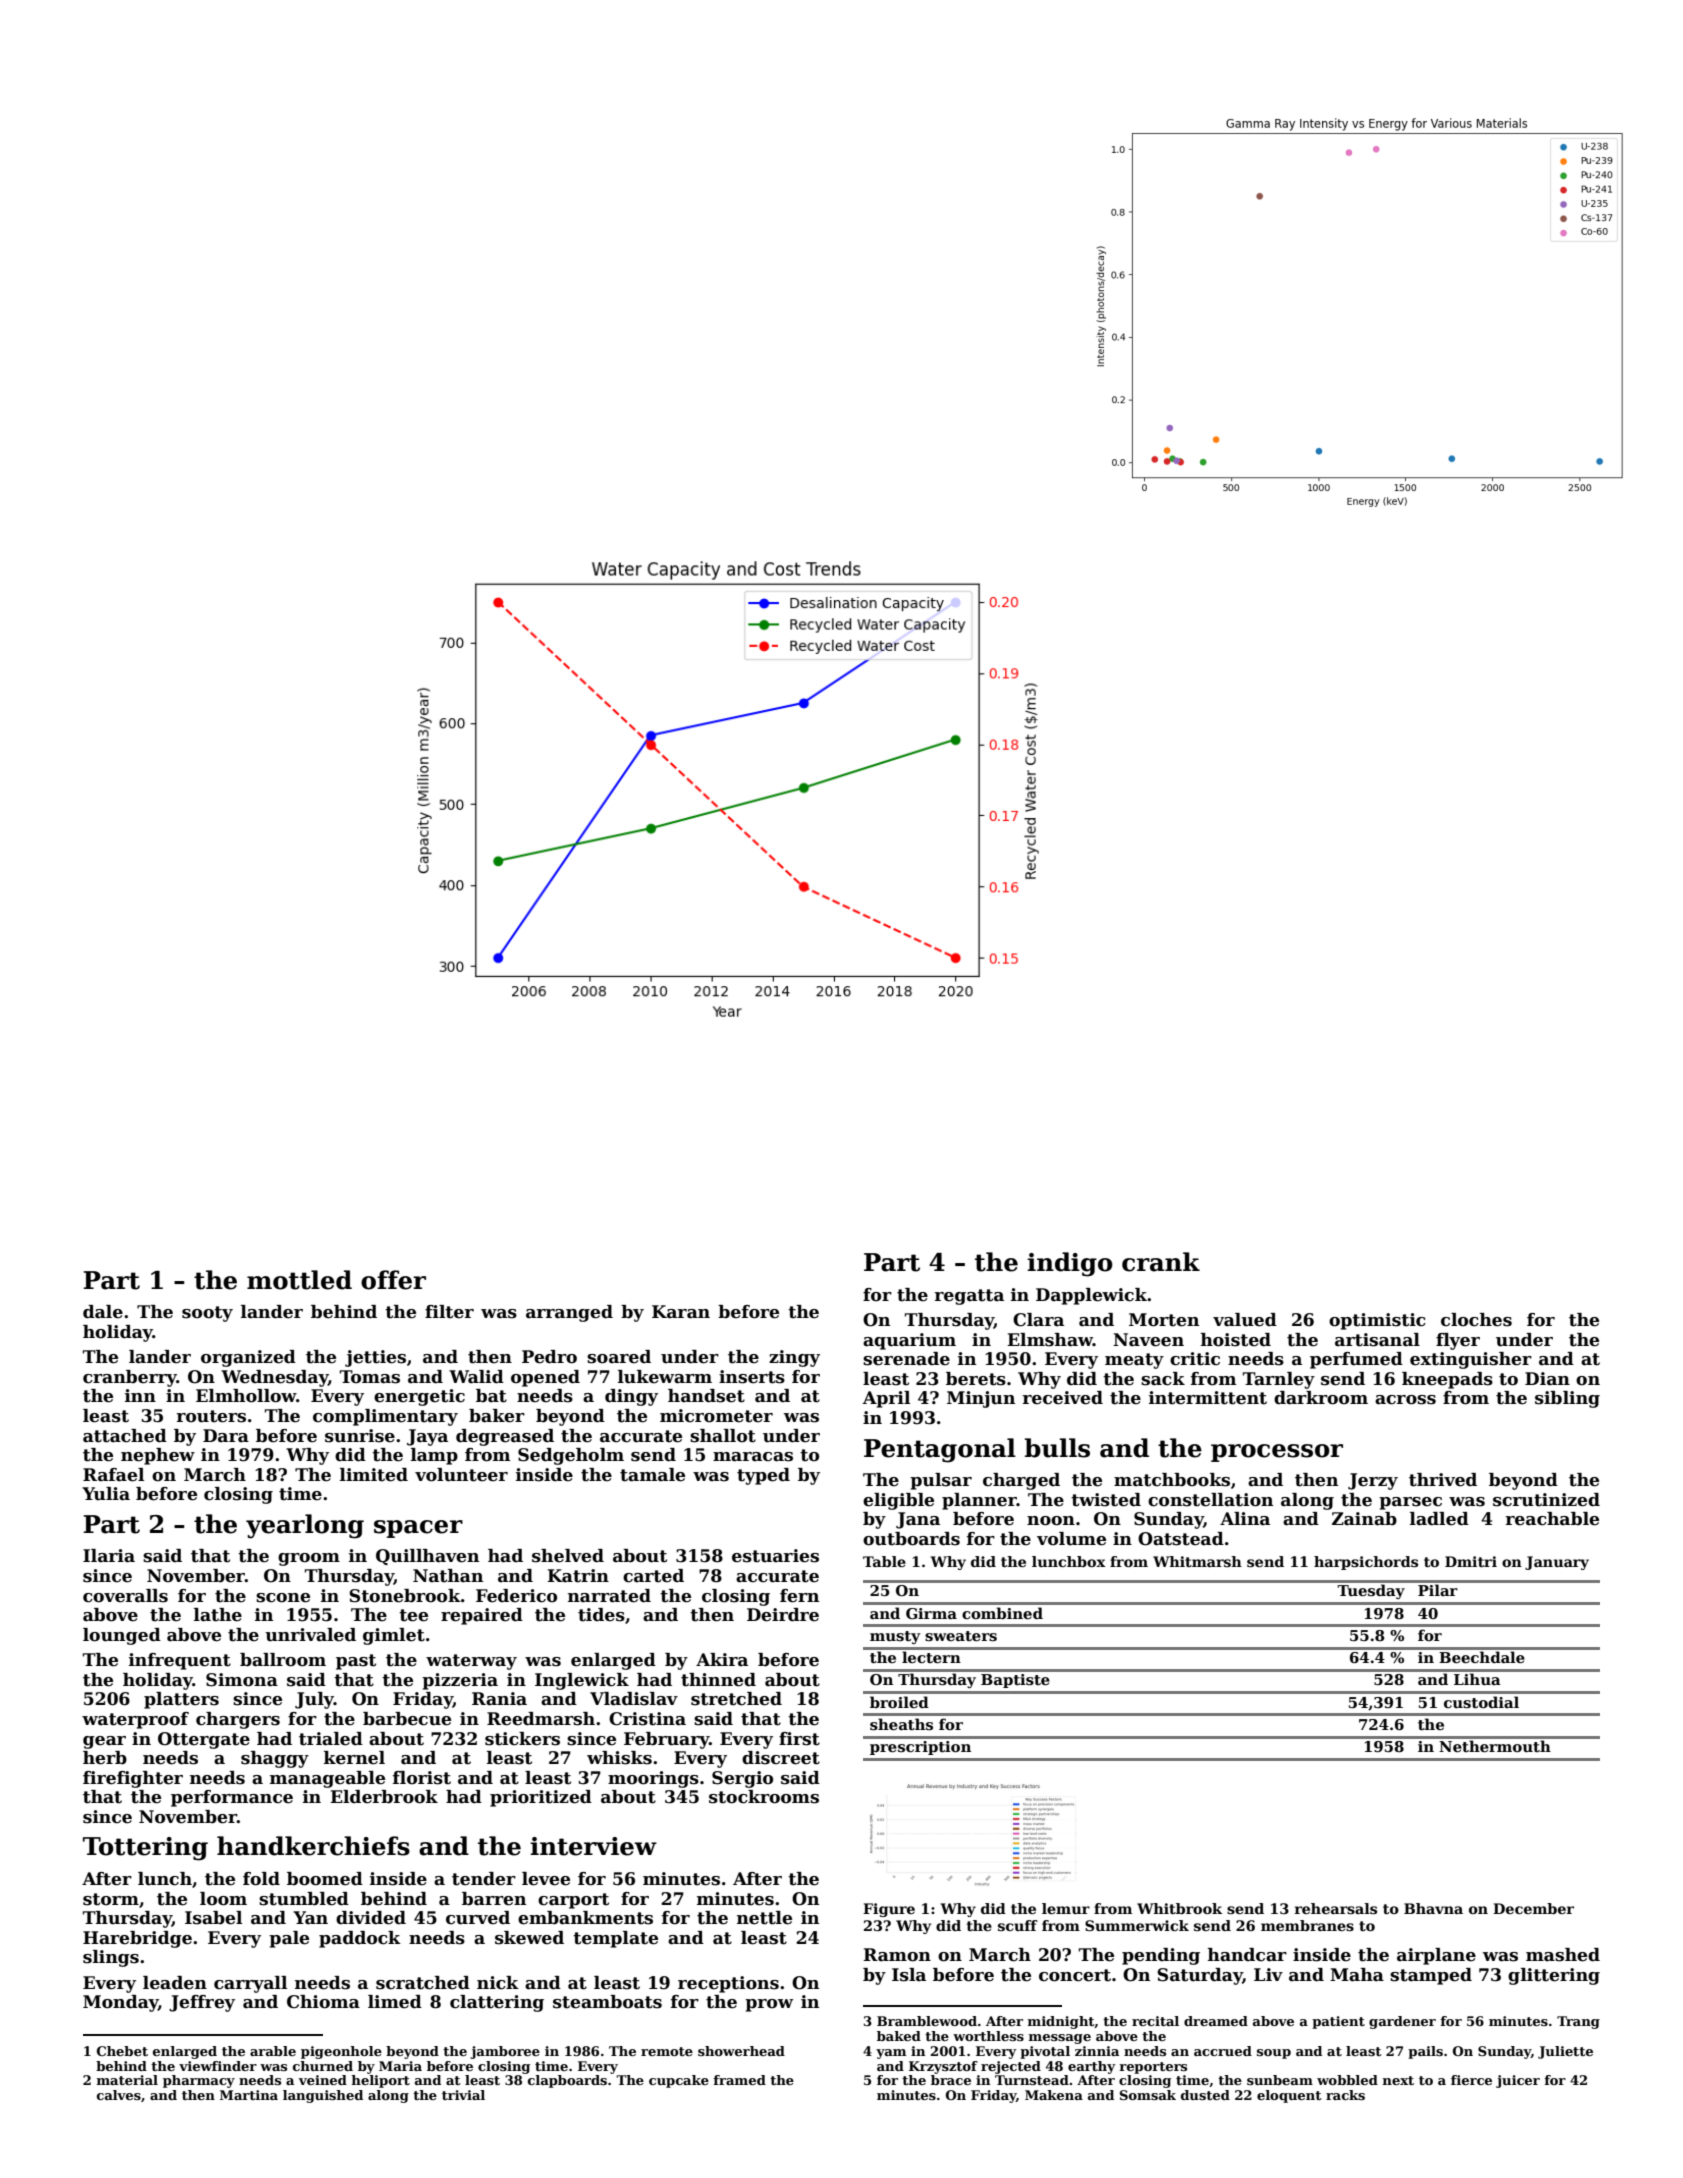  What do you see at coordinates (722, 1660) in the screenshot?
I see `Akira` at bounding box center [722, 1660].
